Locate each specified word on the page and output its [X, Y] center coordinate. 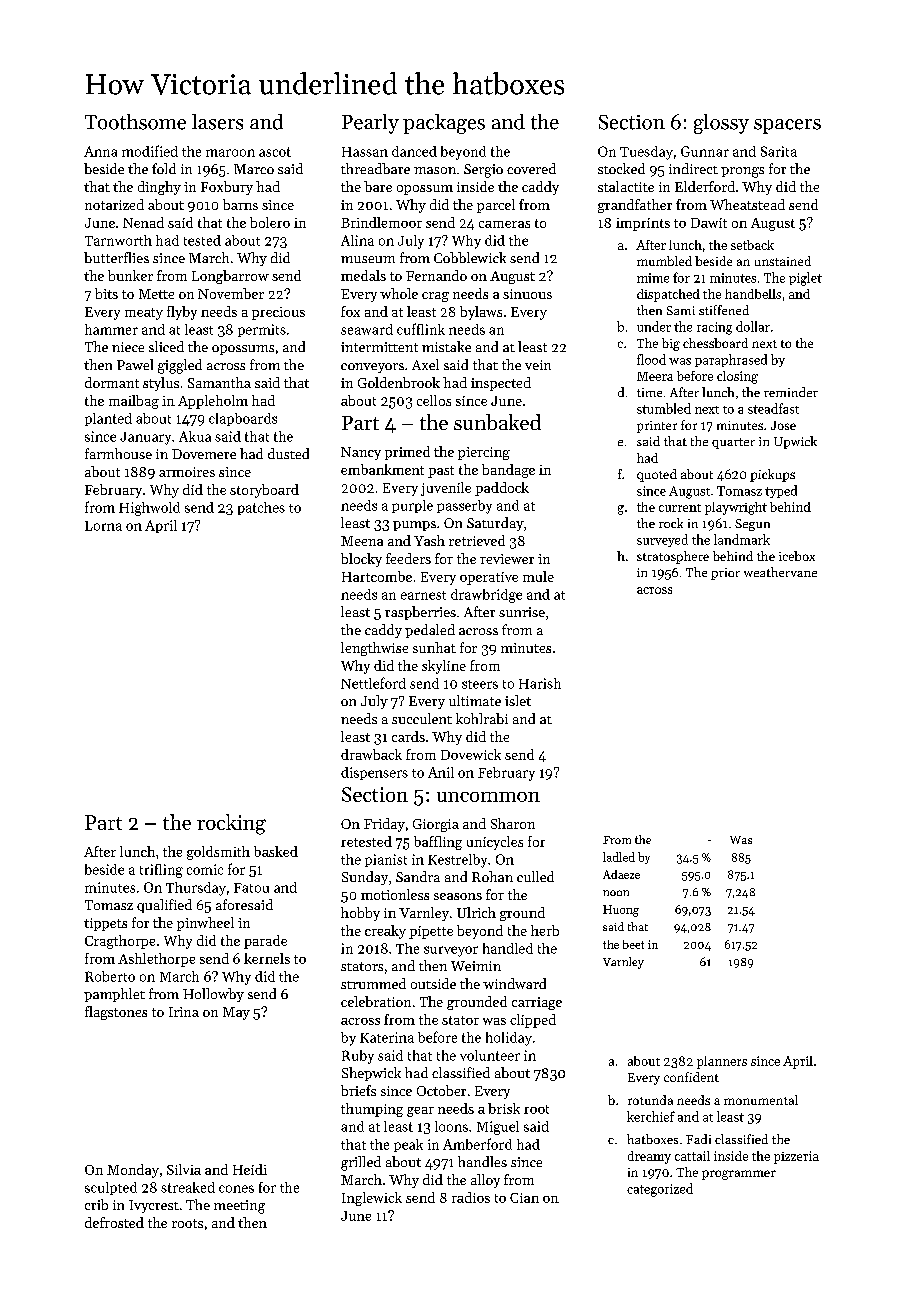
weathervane [780, 572]
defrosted [114, 1222]
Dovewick [471, 754]
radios [471, 1197]
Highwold [149, 509]
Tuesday [646, 153]
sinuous [527, 294]
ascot [275, 152]
